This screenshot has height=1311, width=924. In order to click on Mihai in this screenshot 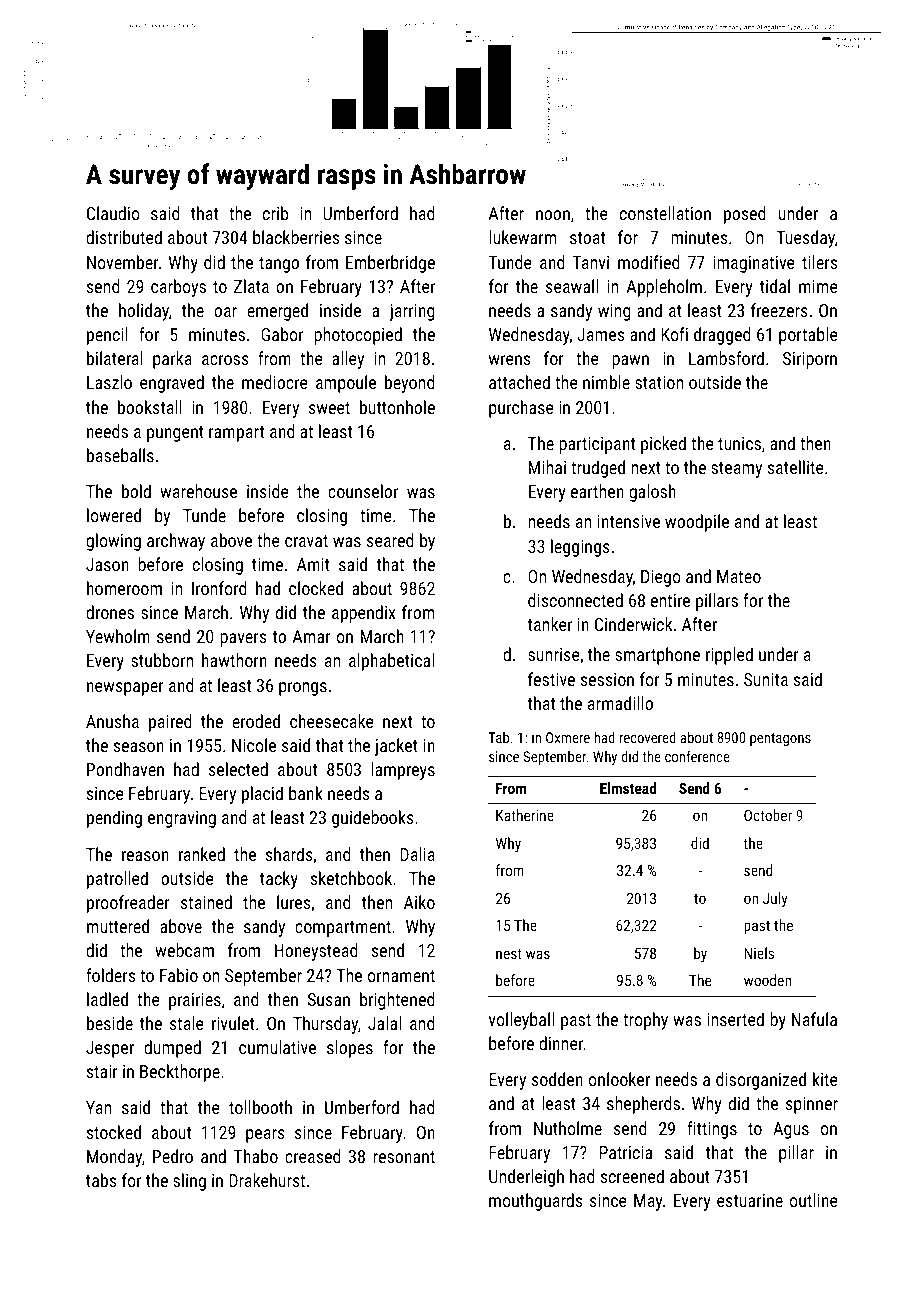, I will do `click(547, 467)`.
